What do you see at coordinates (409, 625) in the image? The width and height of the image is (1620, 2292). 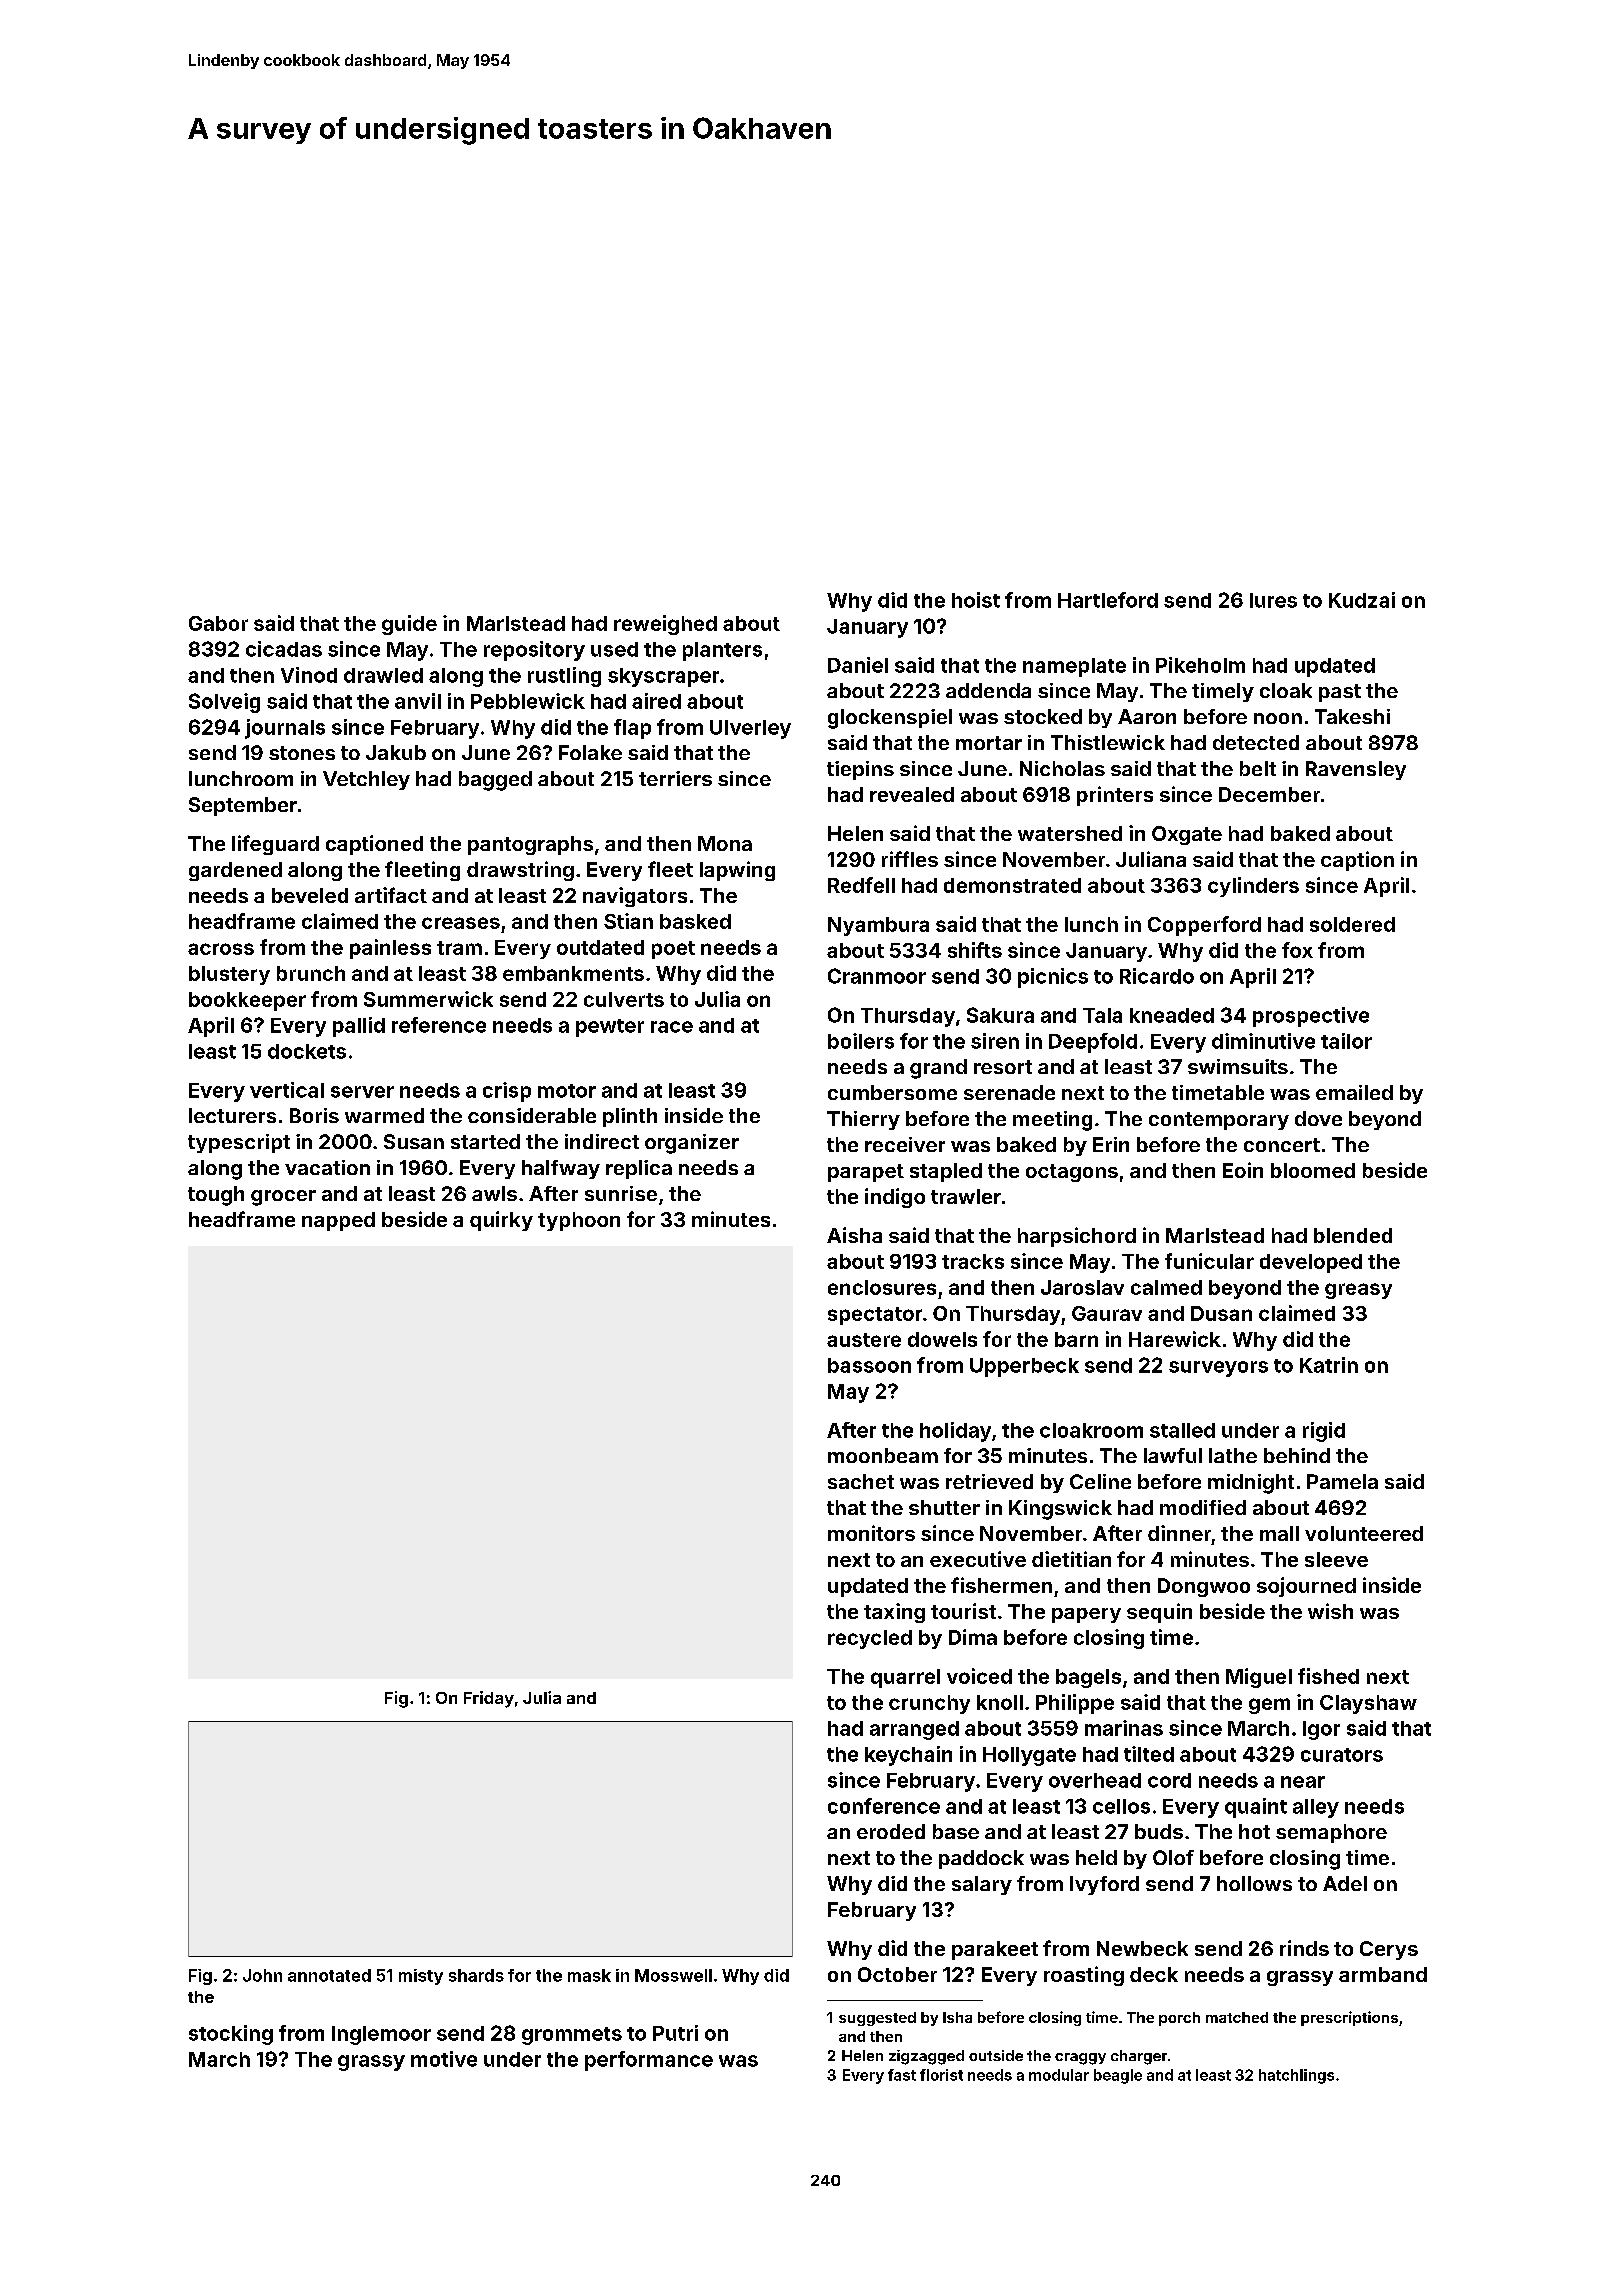 I see `guide` at bounding box center [409, 625].
